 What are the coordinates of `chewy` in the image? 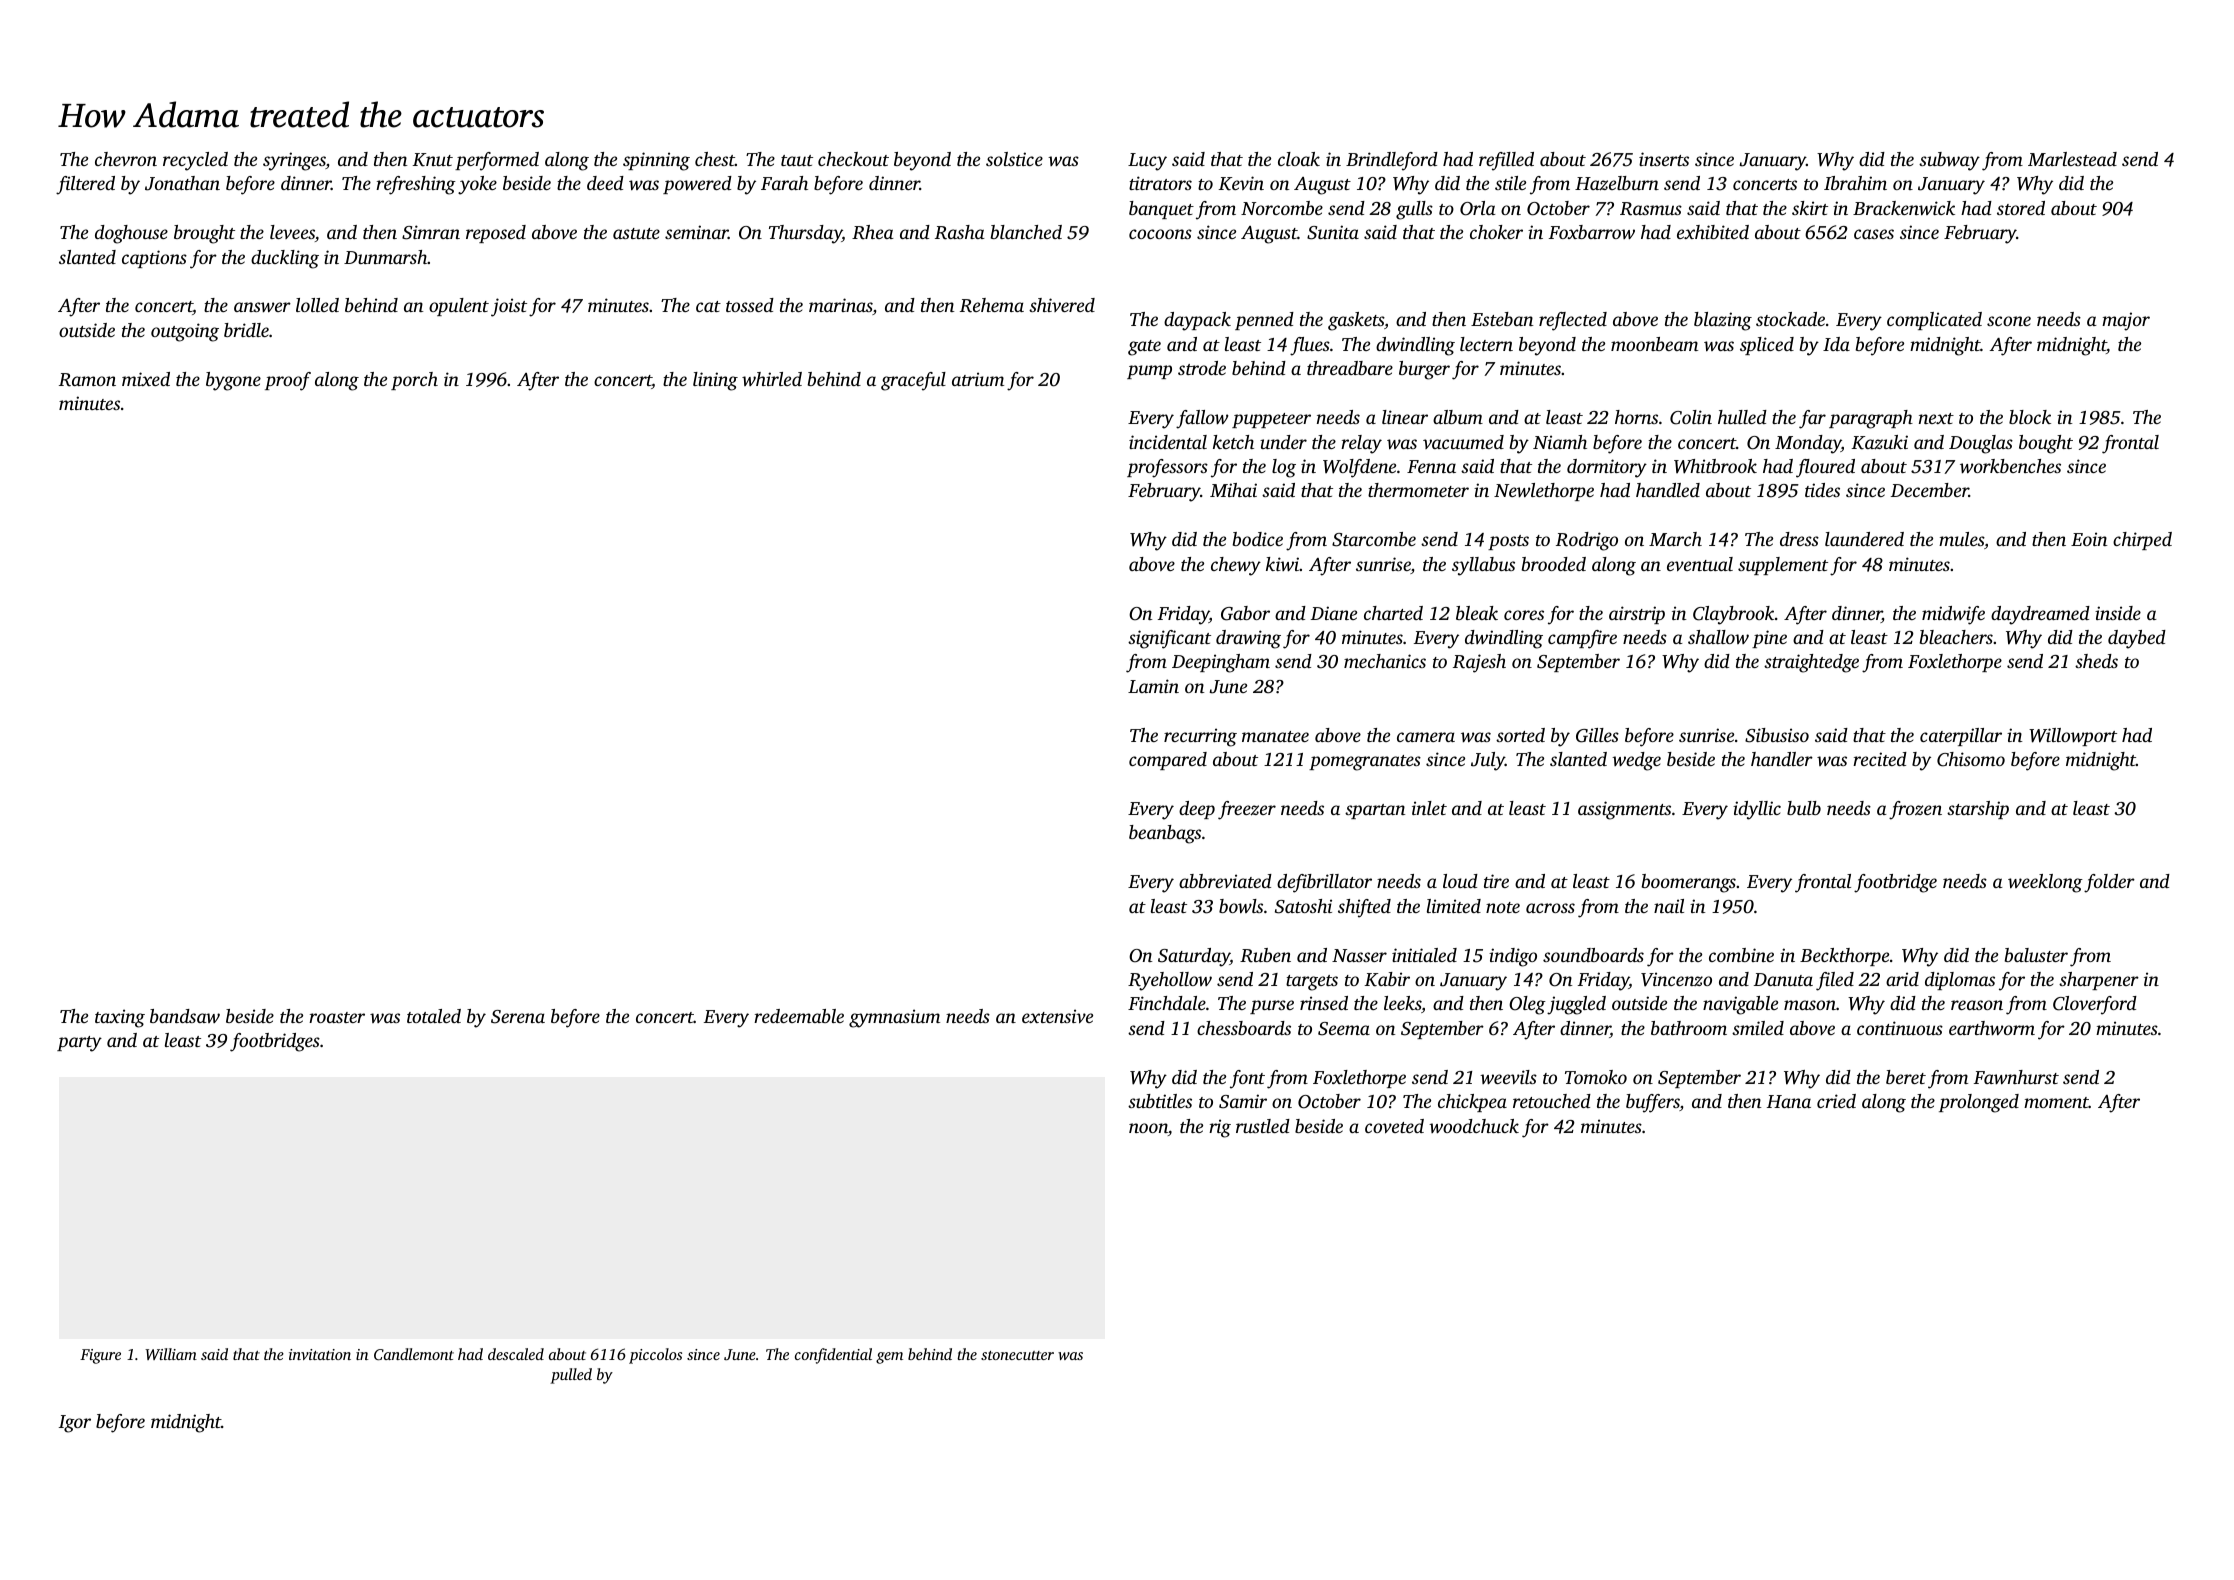 It's located at (1236, 566).
